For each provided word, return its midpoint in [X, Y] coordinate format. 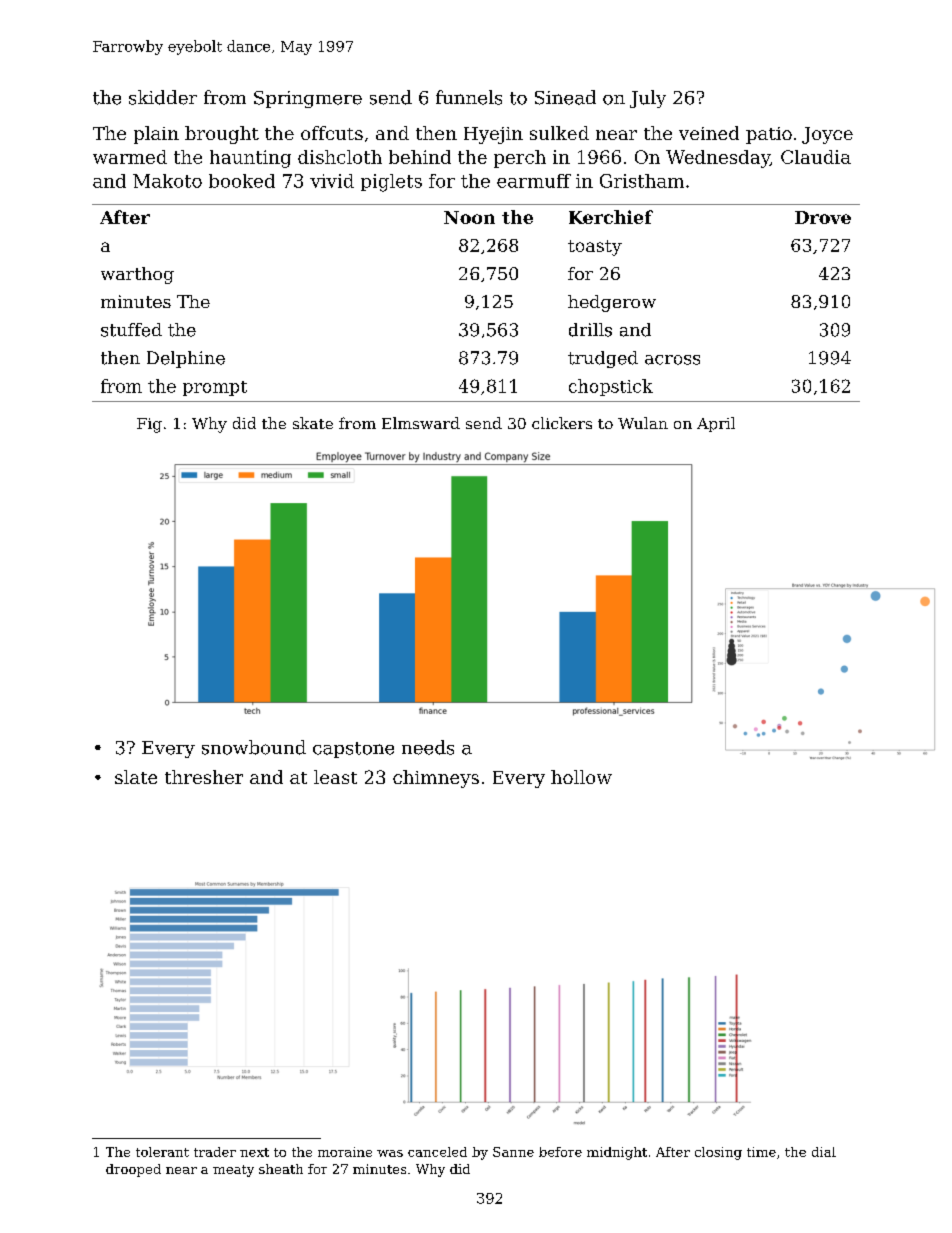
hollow [581, 777]
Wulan [643, 423]
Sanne [513, 1152]
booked [242, 181]
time [761, 1152]
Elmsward [421, 423]
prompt [215, 388]
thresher [204, 777]
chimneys [436, 779]
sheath [281, 1169]
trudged [603, 359]
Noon [469, 217]
